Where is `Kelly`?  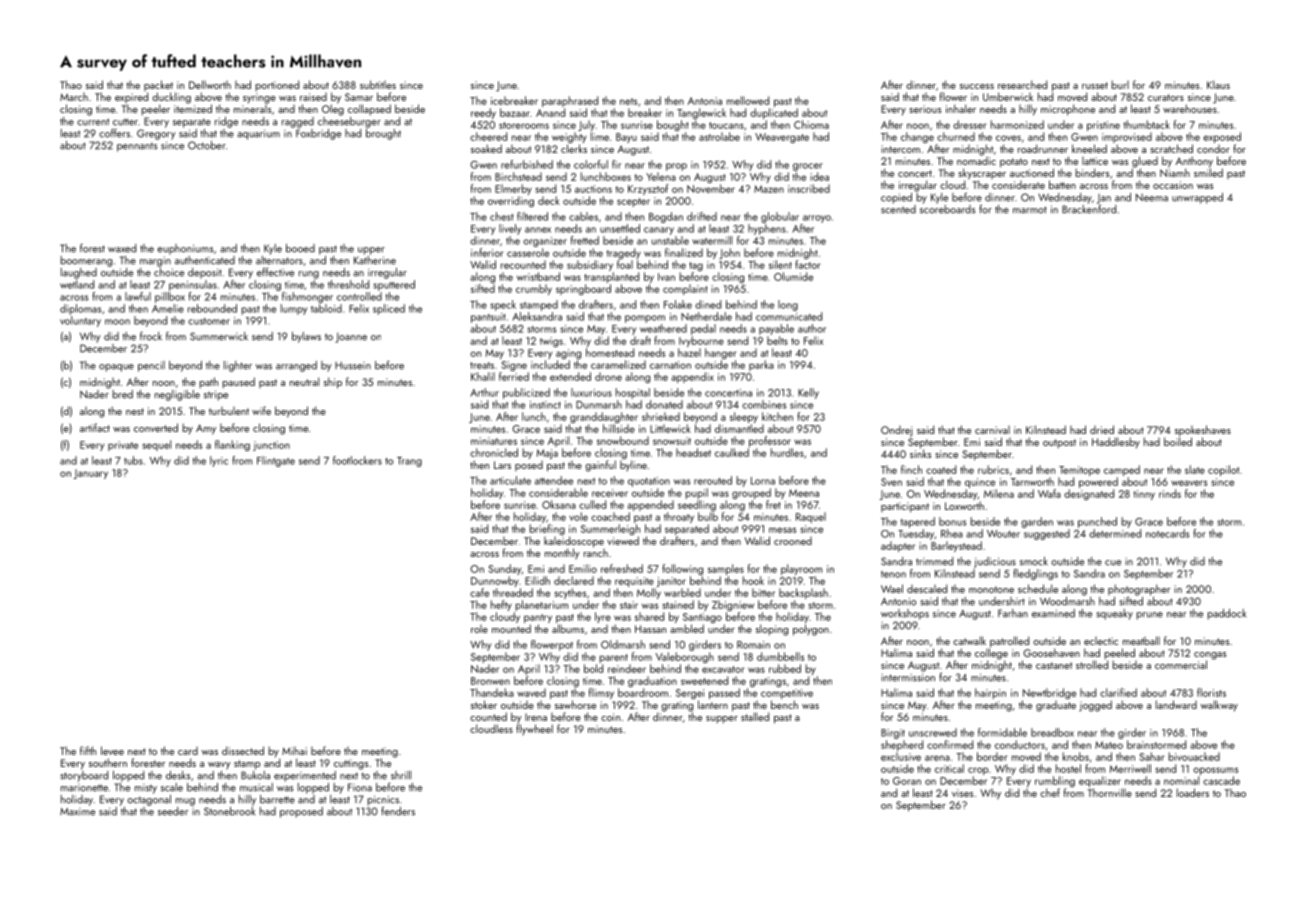 Kelly is located at coordinates (808, 393).
